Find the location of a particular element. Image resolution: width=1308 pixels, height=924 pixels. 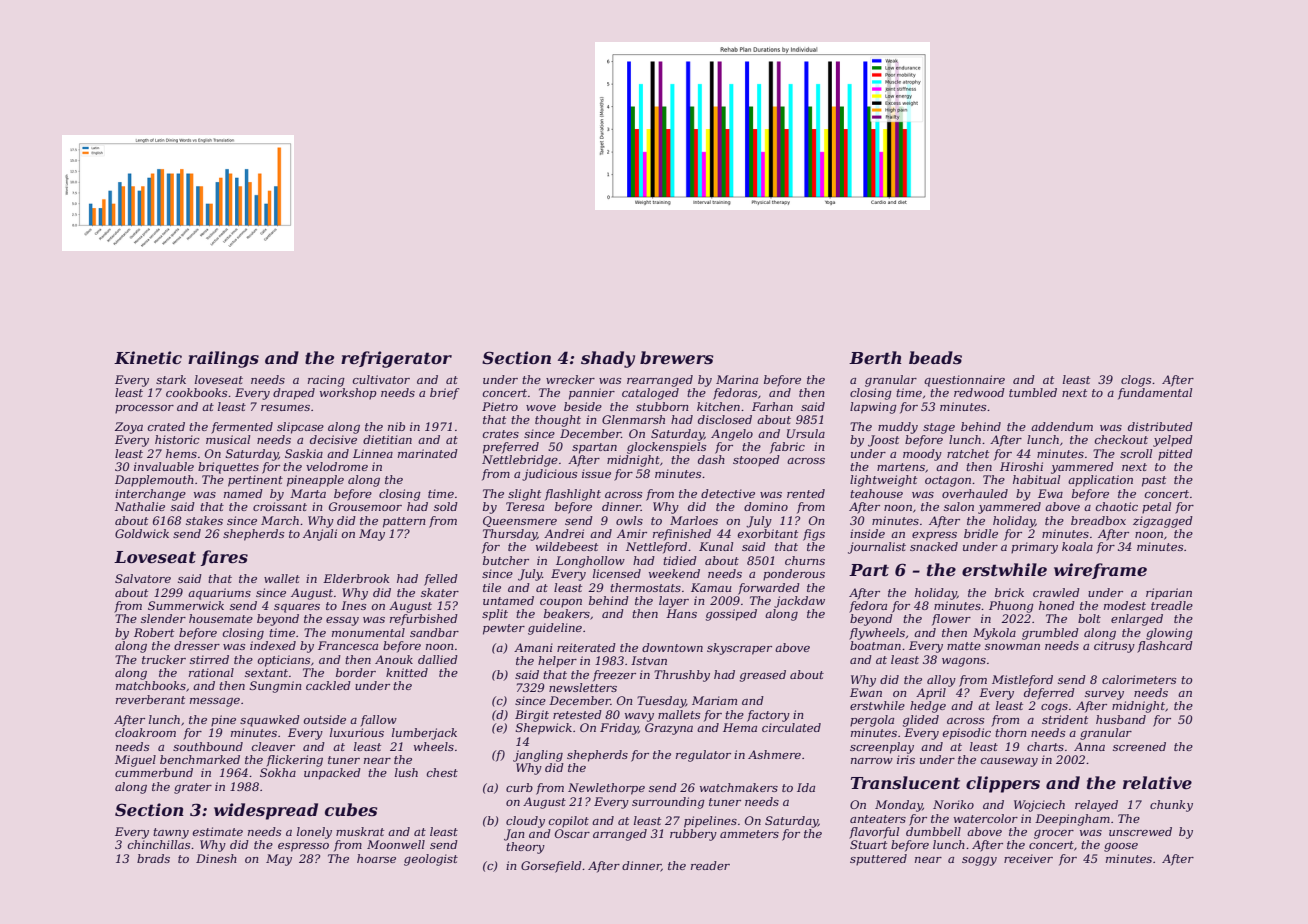

flashlight is located at coordinates (573, 495).
